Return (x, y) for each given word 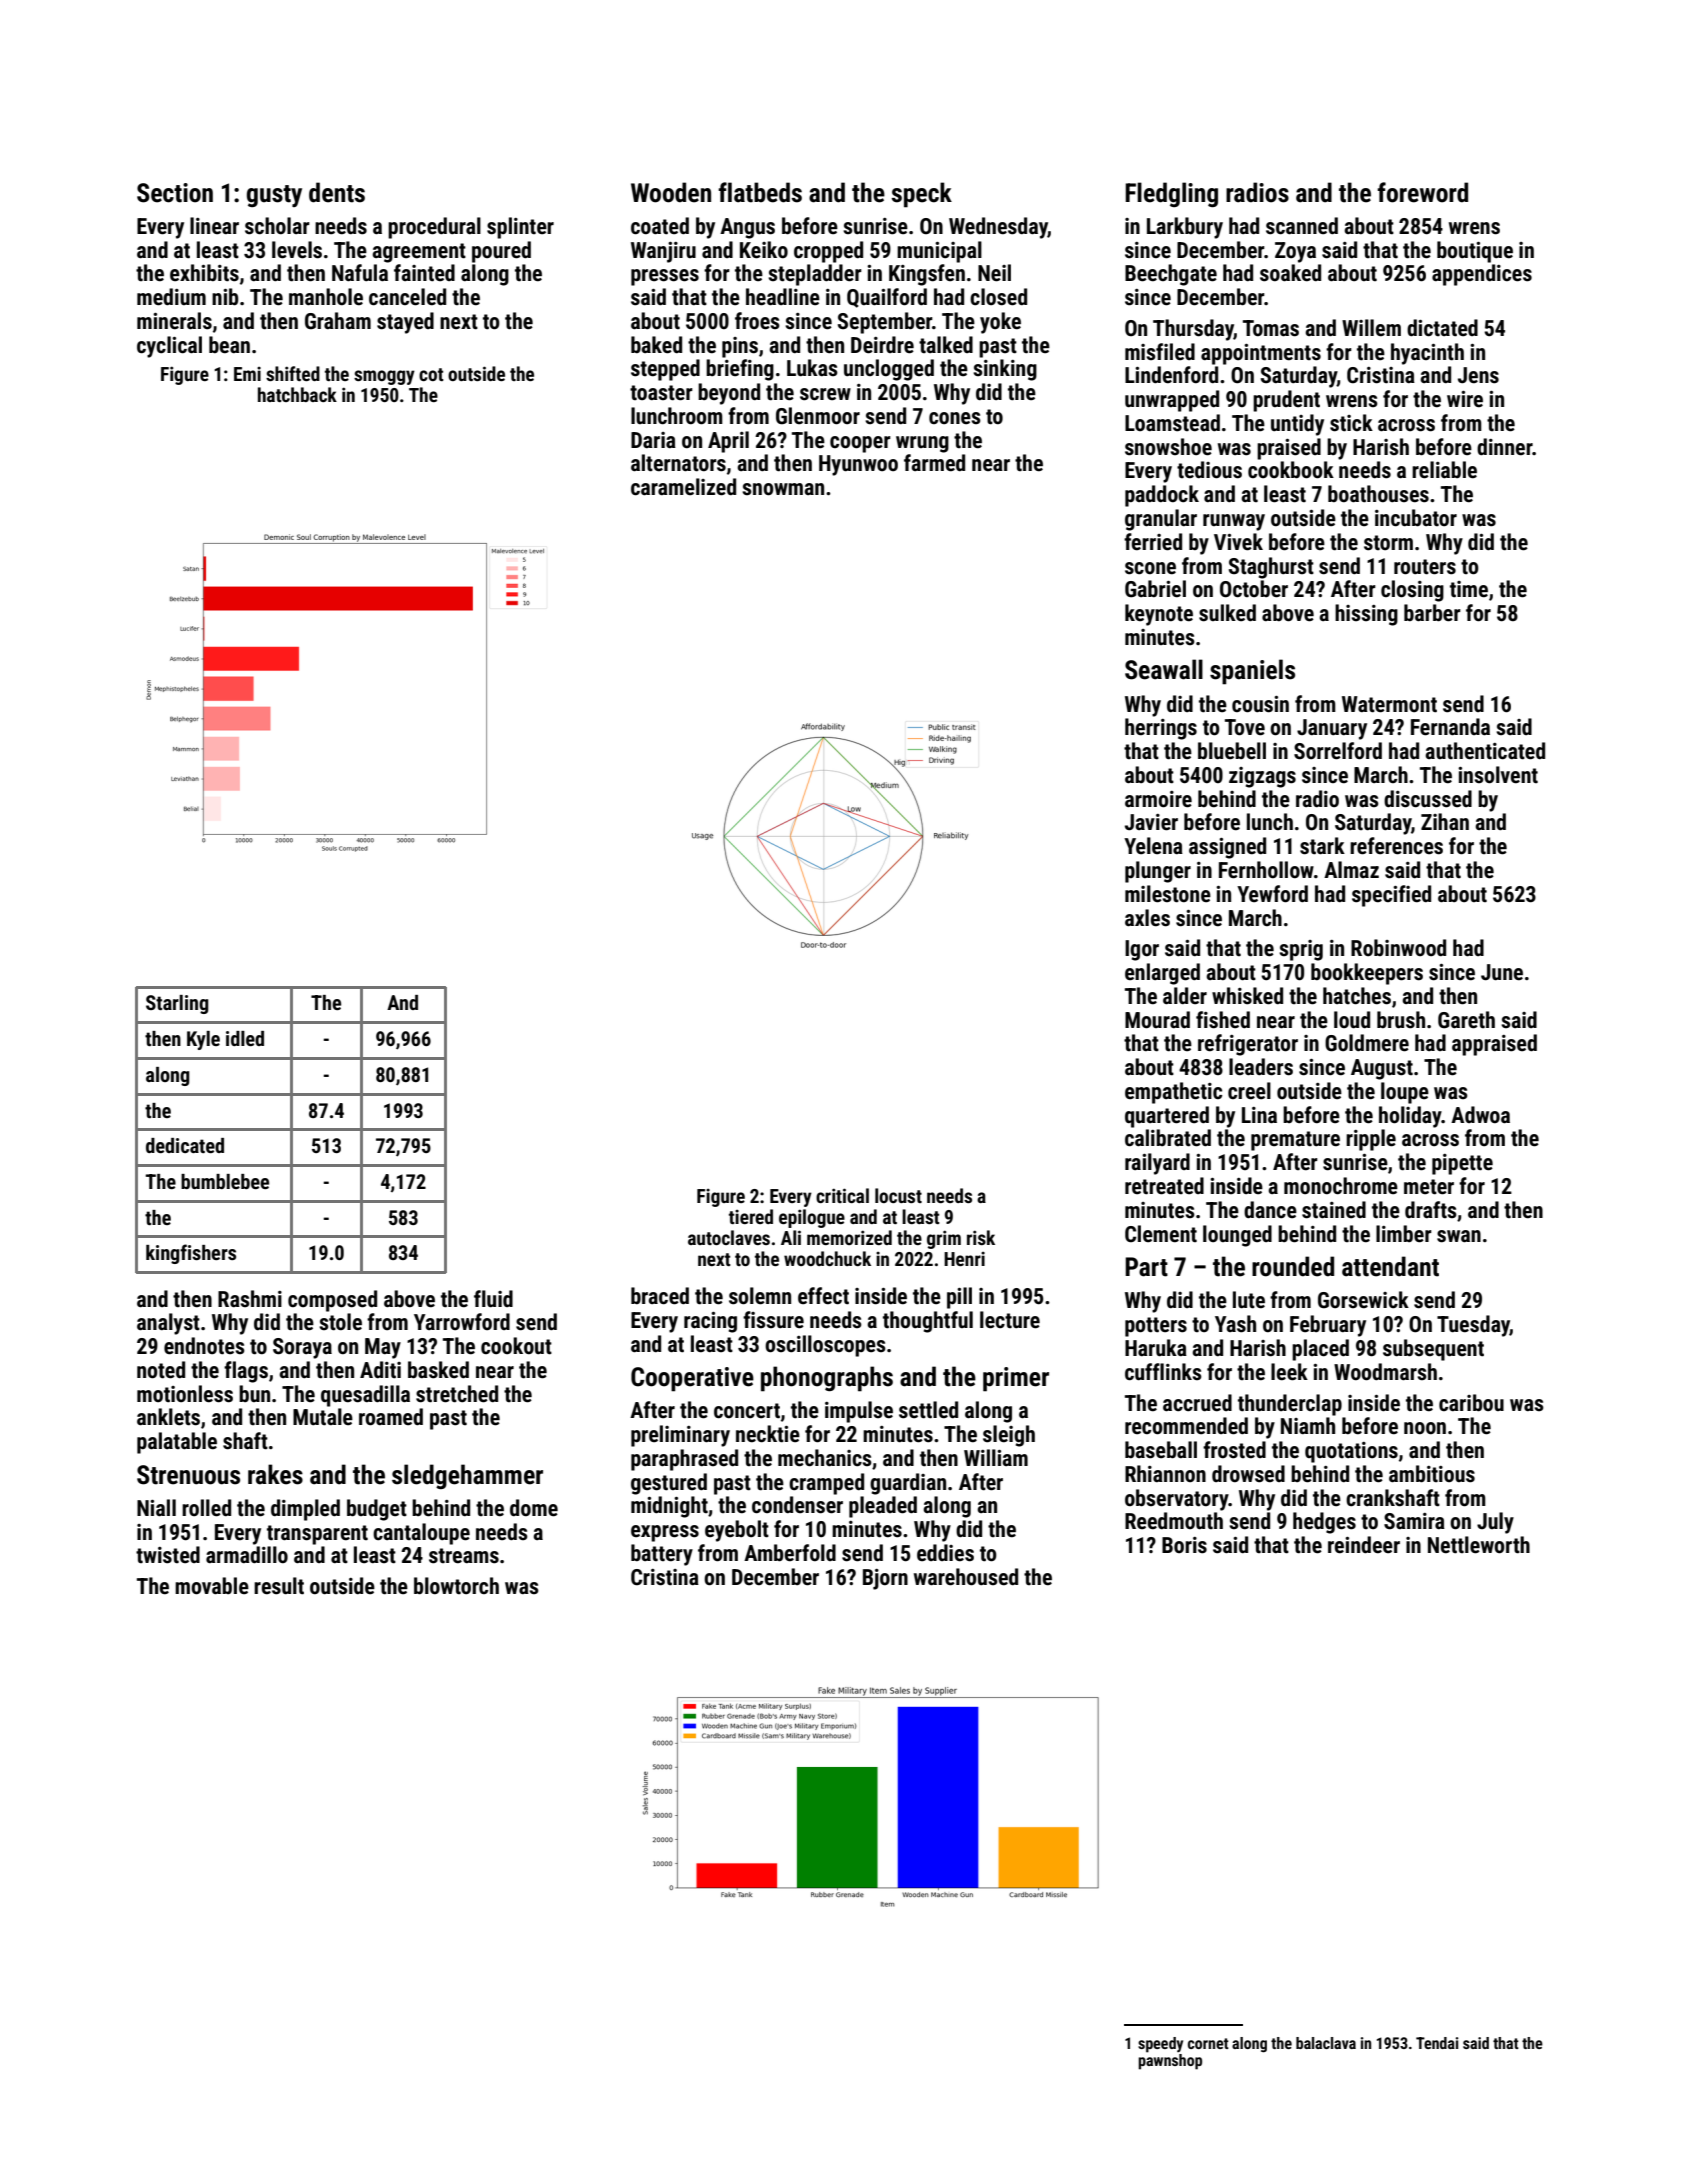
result (279, 1586)
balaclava (1326, 2043)
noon (1425, 1428)
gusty (274, 196)
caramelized (683, 487)
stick (1351, 423)
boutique (1475, 252)
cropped (828, 252)
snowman (783, 489)
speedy (1160, 2045)
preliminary (680, 1436)
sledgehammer (467, 1476)
